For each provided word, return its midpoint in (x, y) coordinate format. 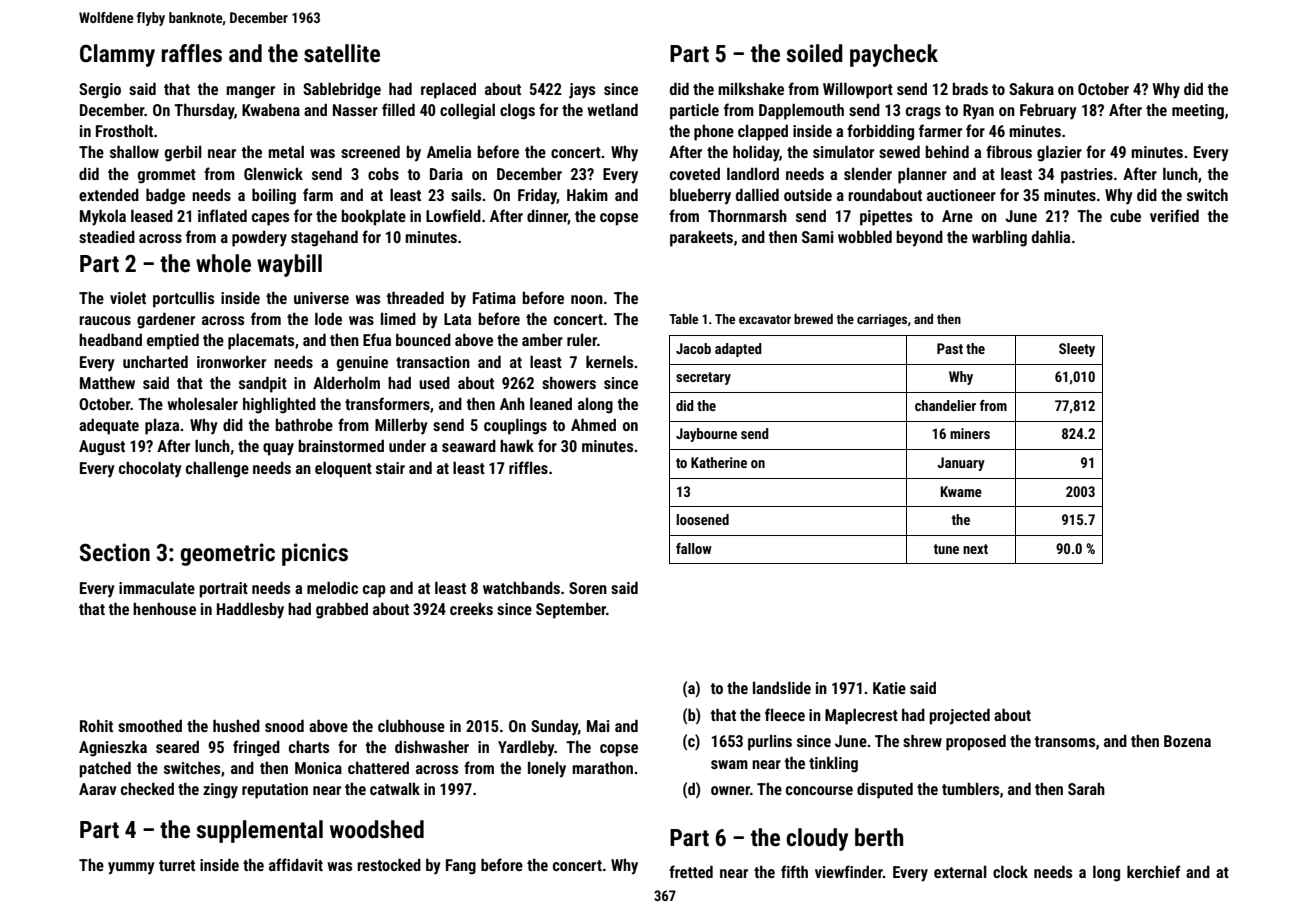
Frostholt (124, 131)
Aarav (98, 789)
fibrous (1009, 151)
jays (582, 91)
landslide (782, 688)
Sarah (1086, 789)
